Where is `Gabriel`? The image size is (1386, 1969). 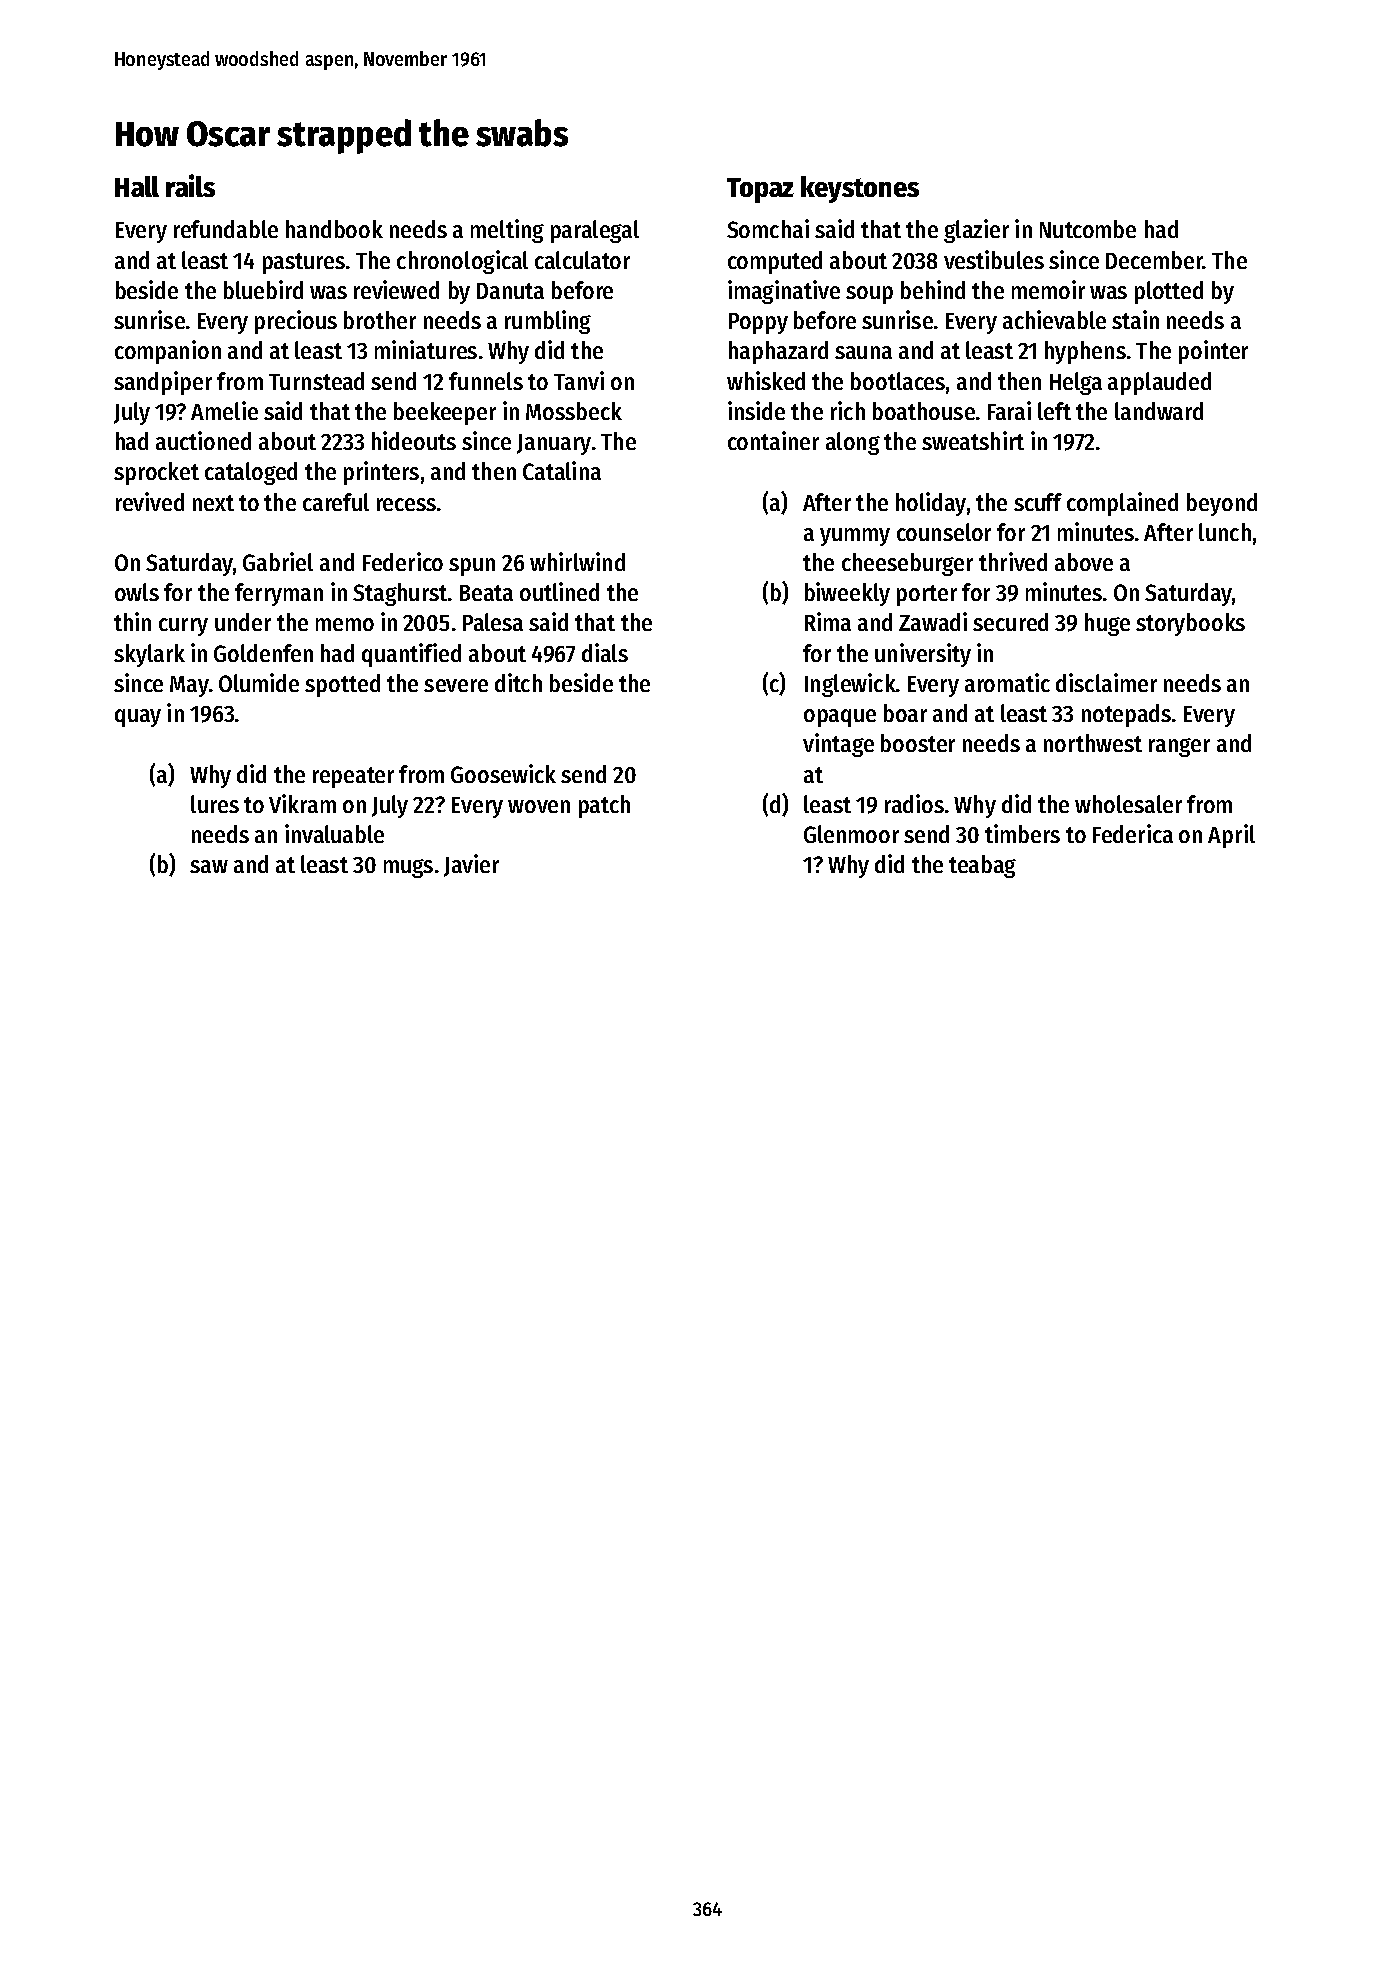
Gabriel is located at coordinates (278, 561).
